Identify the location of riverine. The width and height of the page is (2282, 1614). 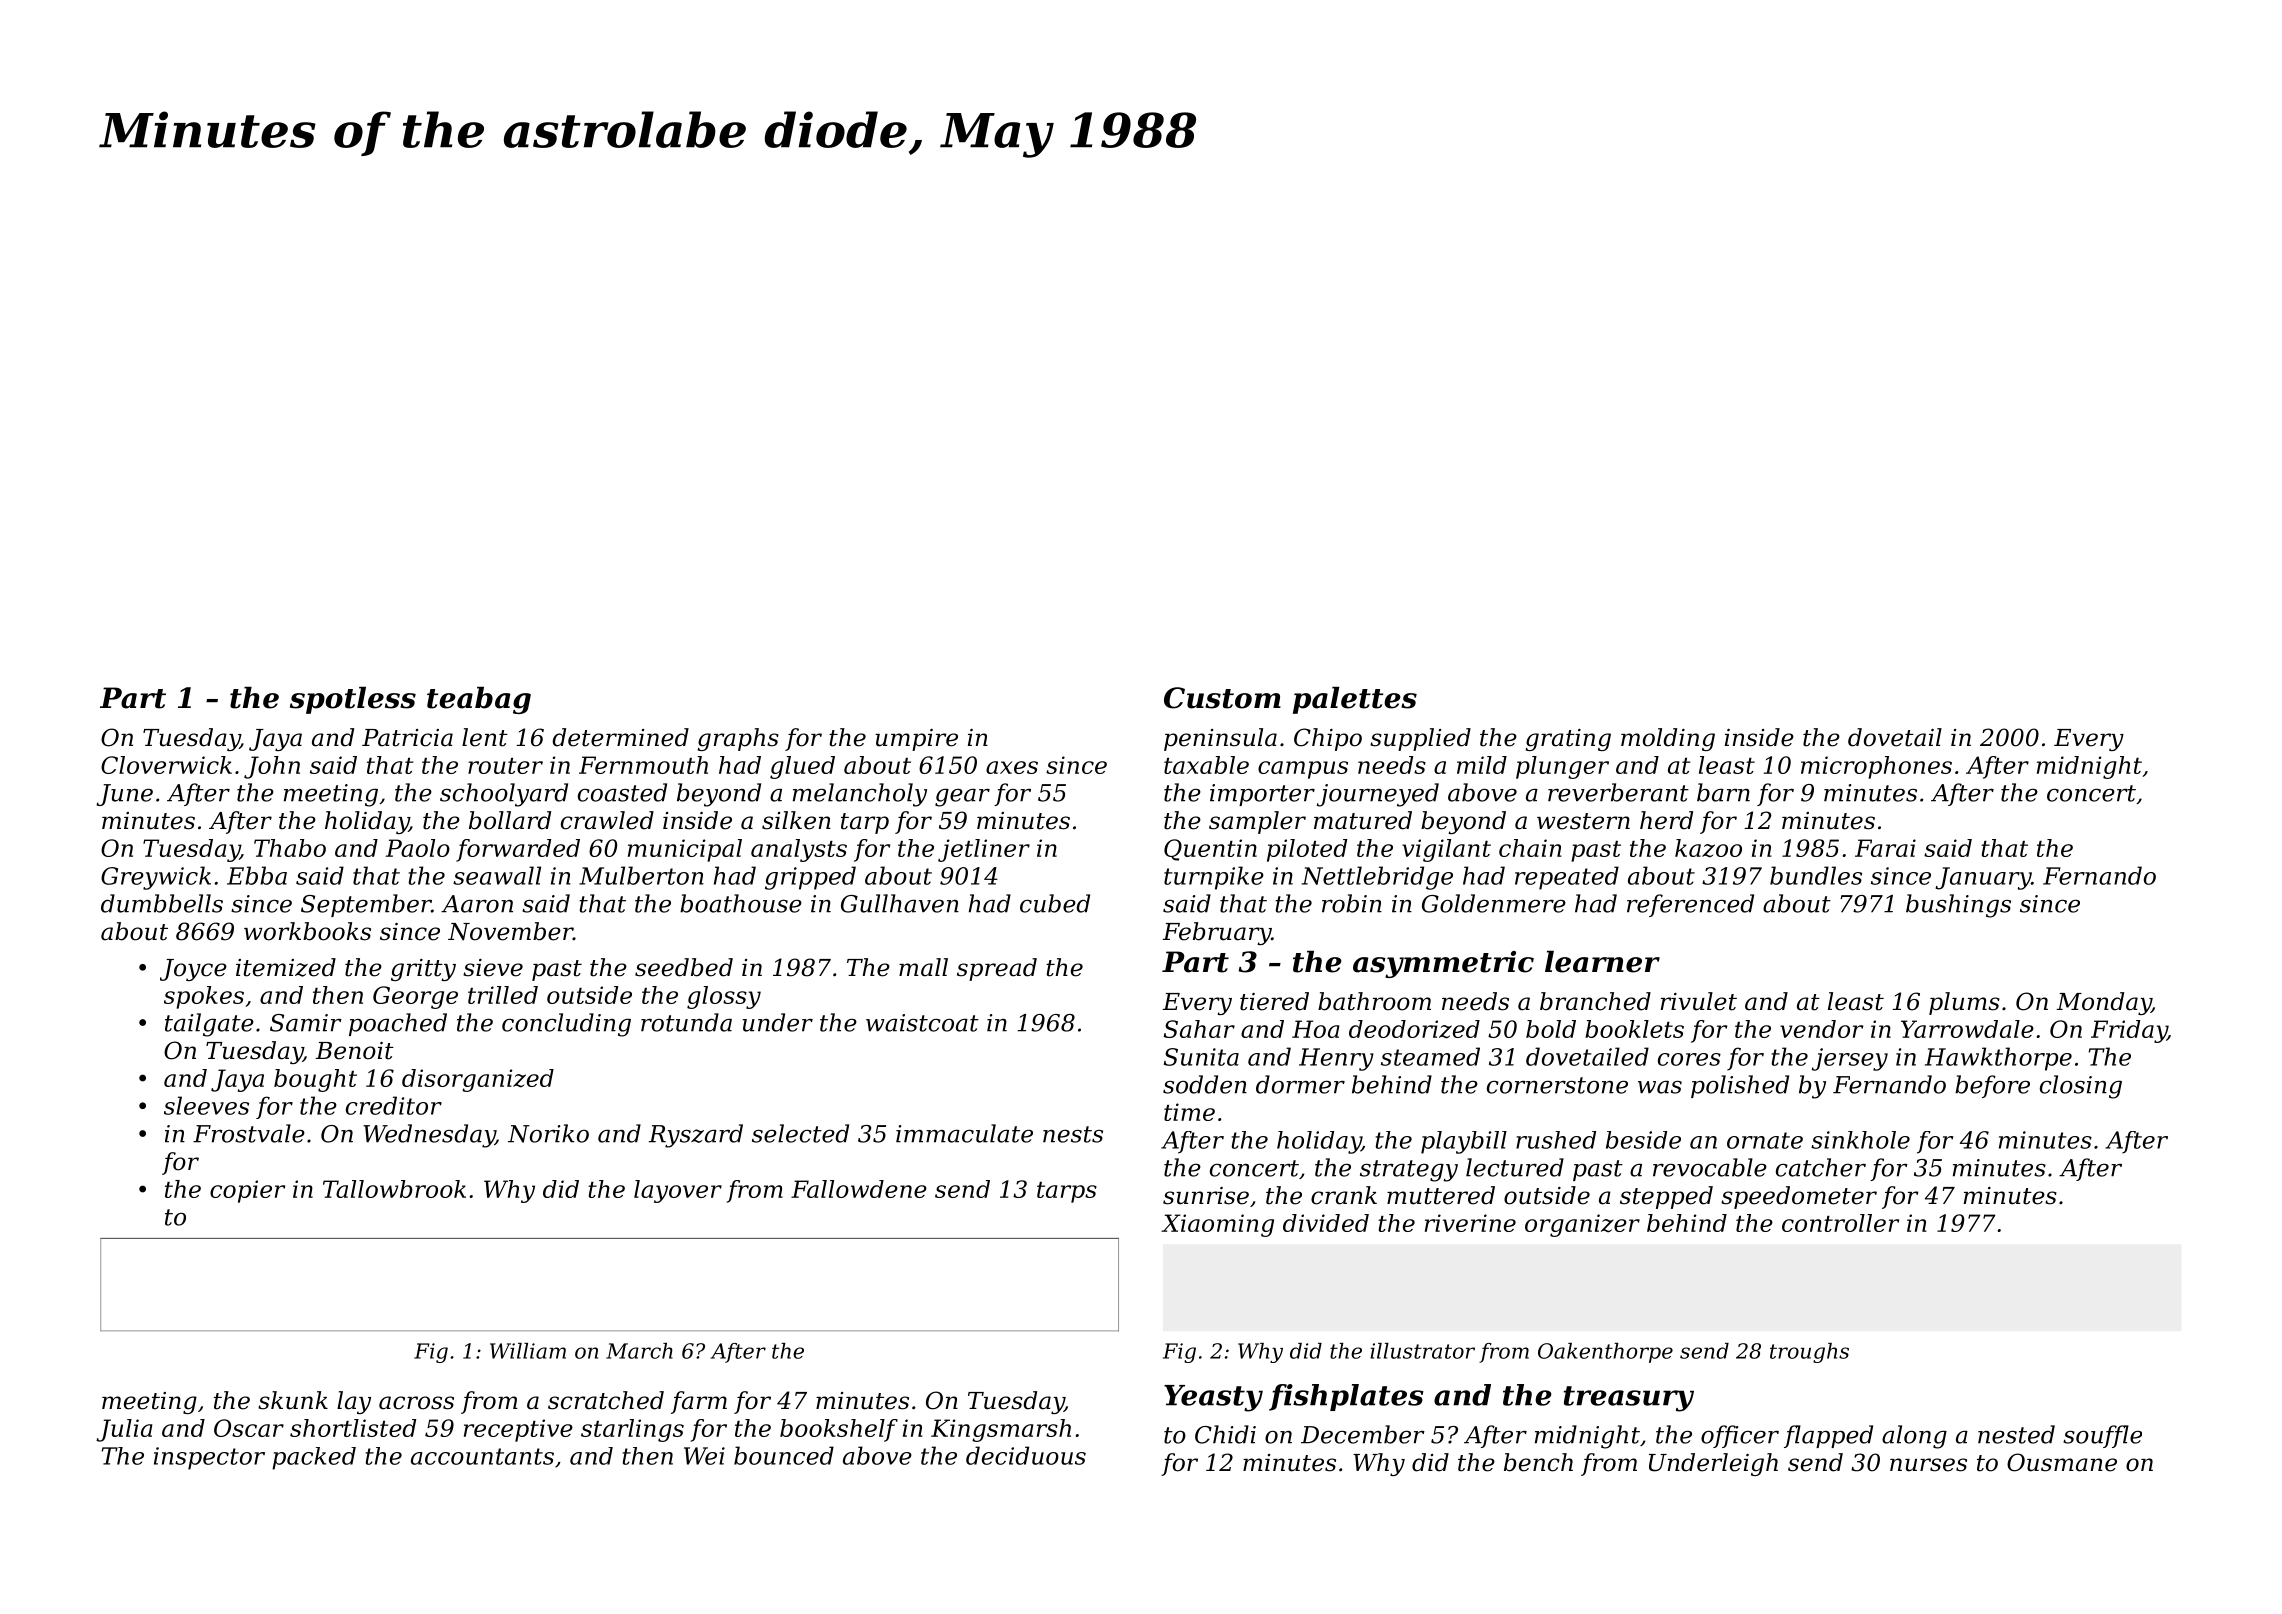
(1470, 1223).
